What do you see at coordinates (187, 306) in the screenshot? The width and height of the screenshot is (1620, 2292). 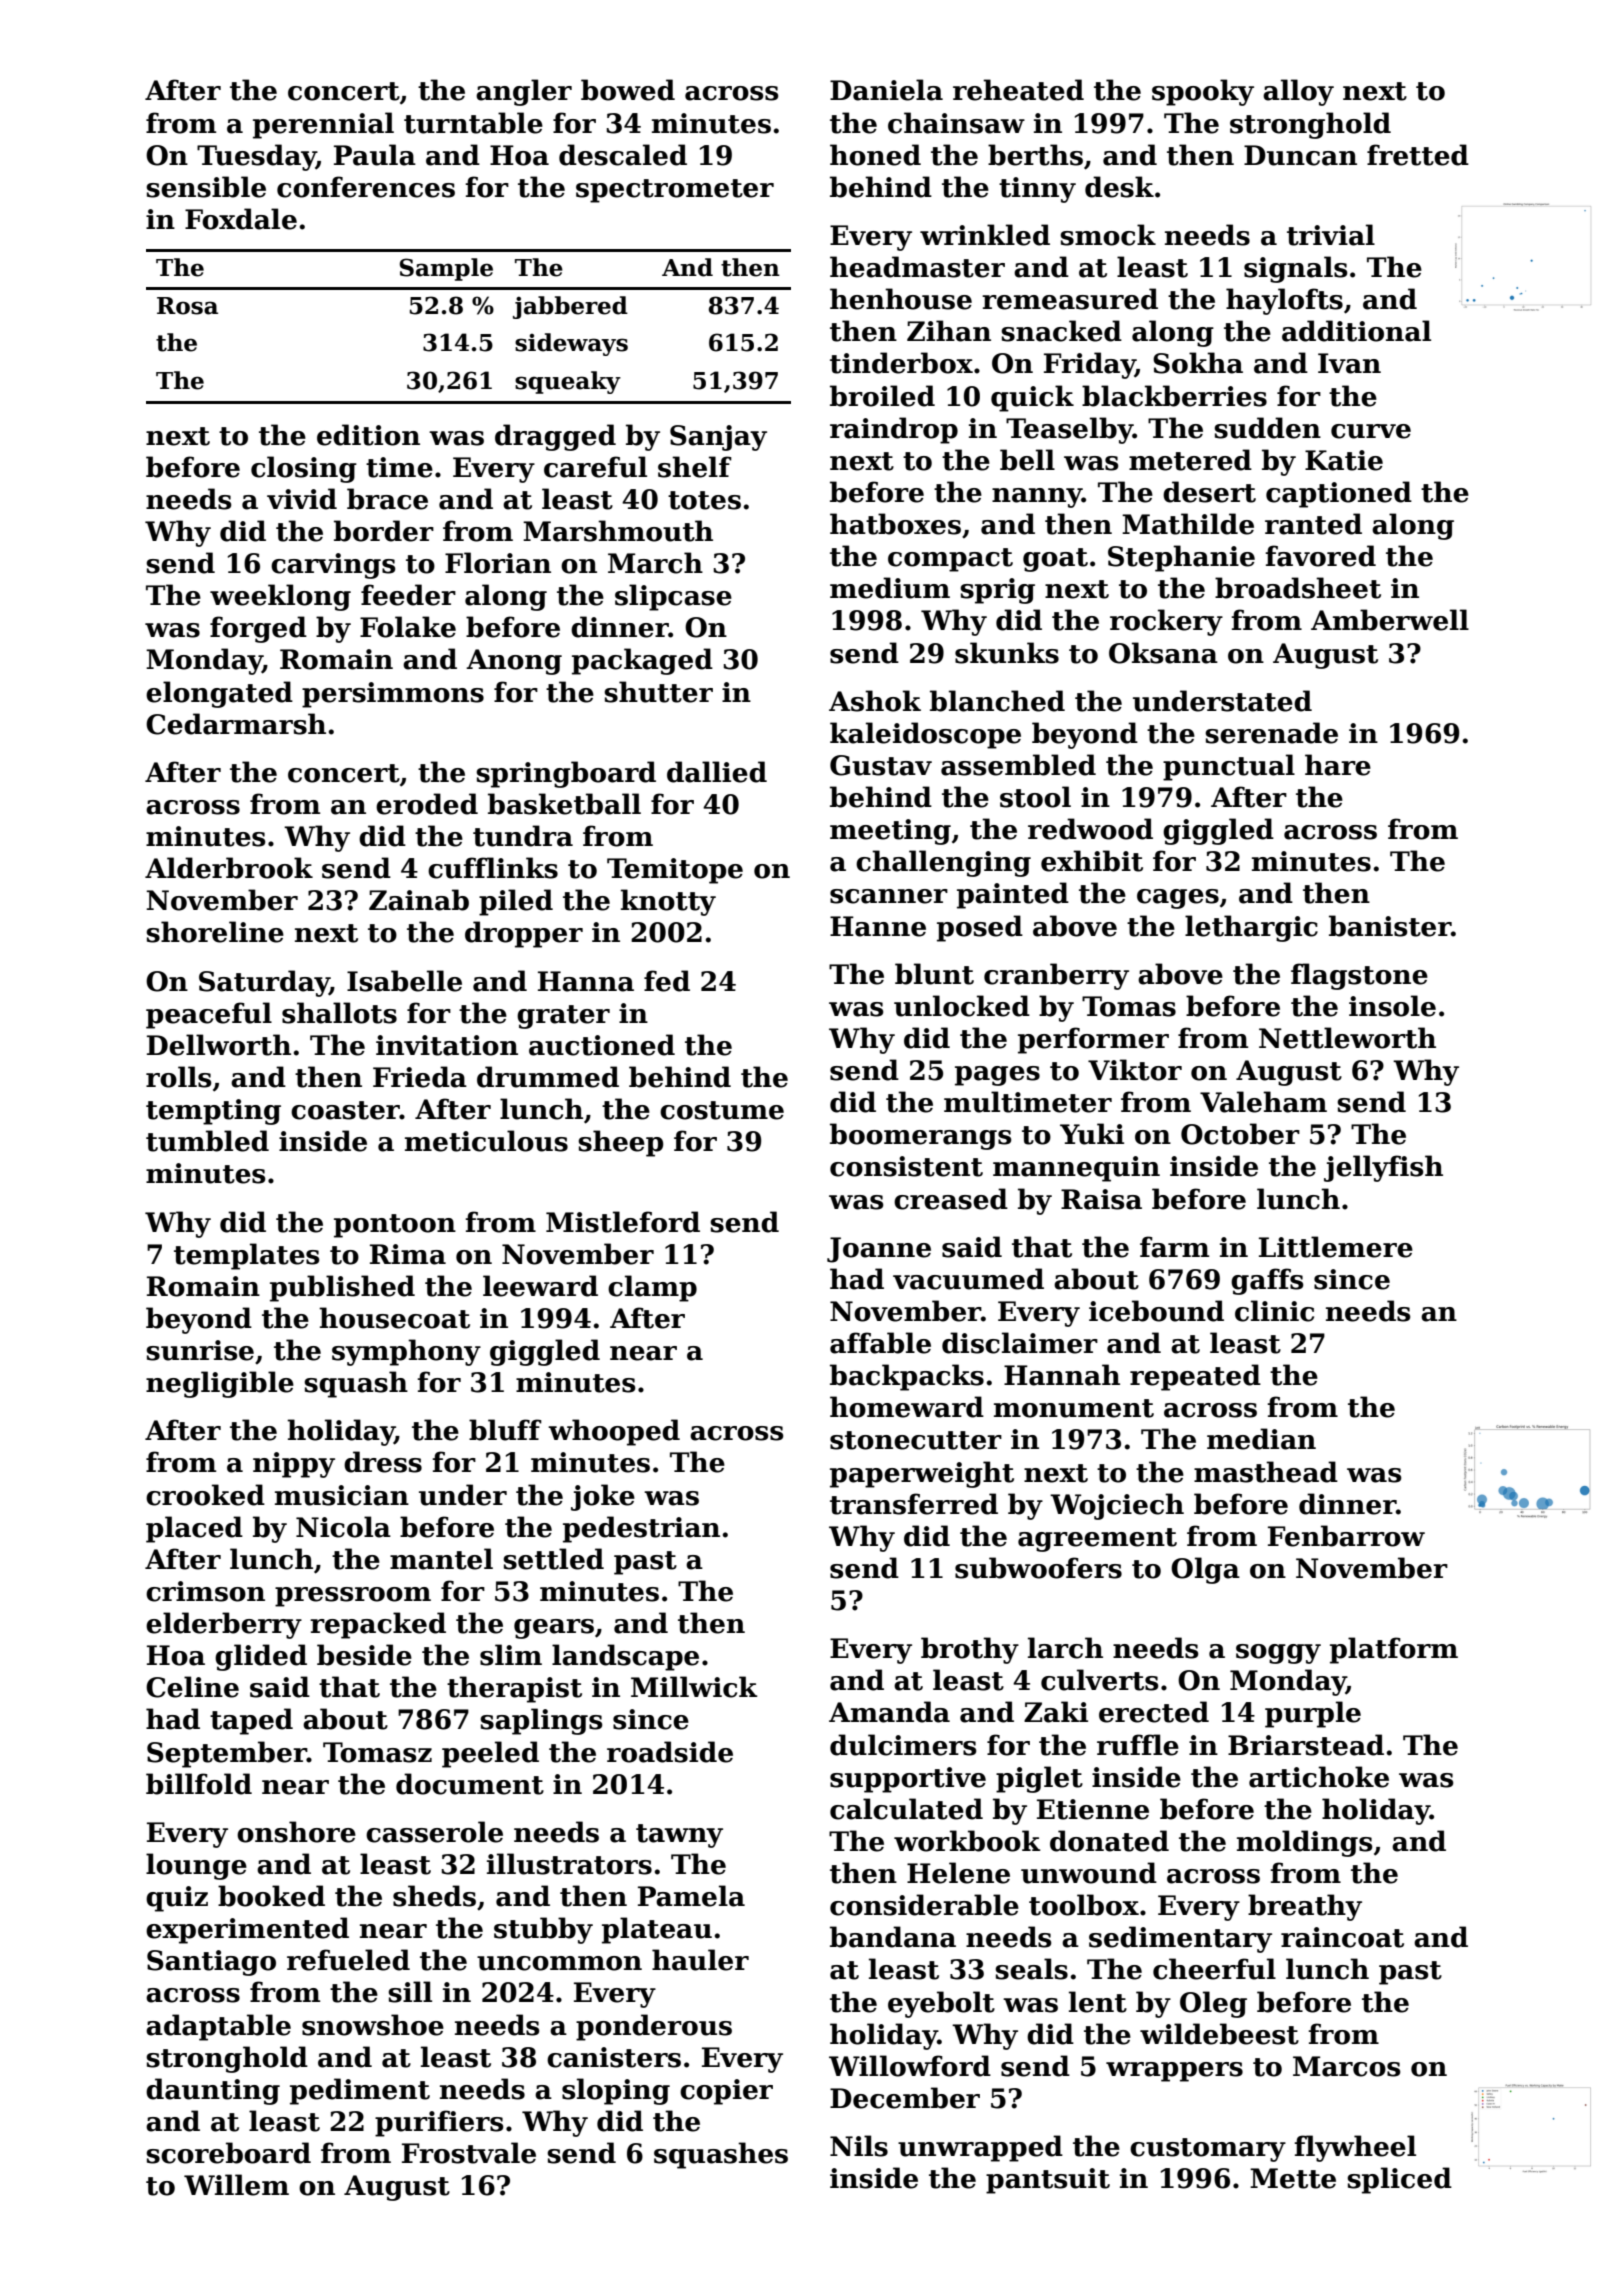 I see `Rosa` at bounding box center [187, 306].
